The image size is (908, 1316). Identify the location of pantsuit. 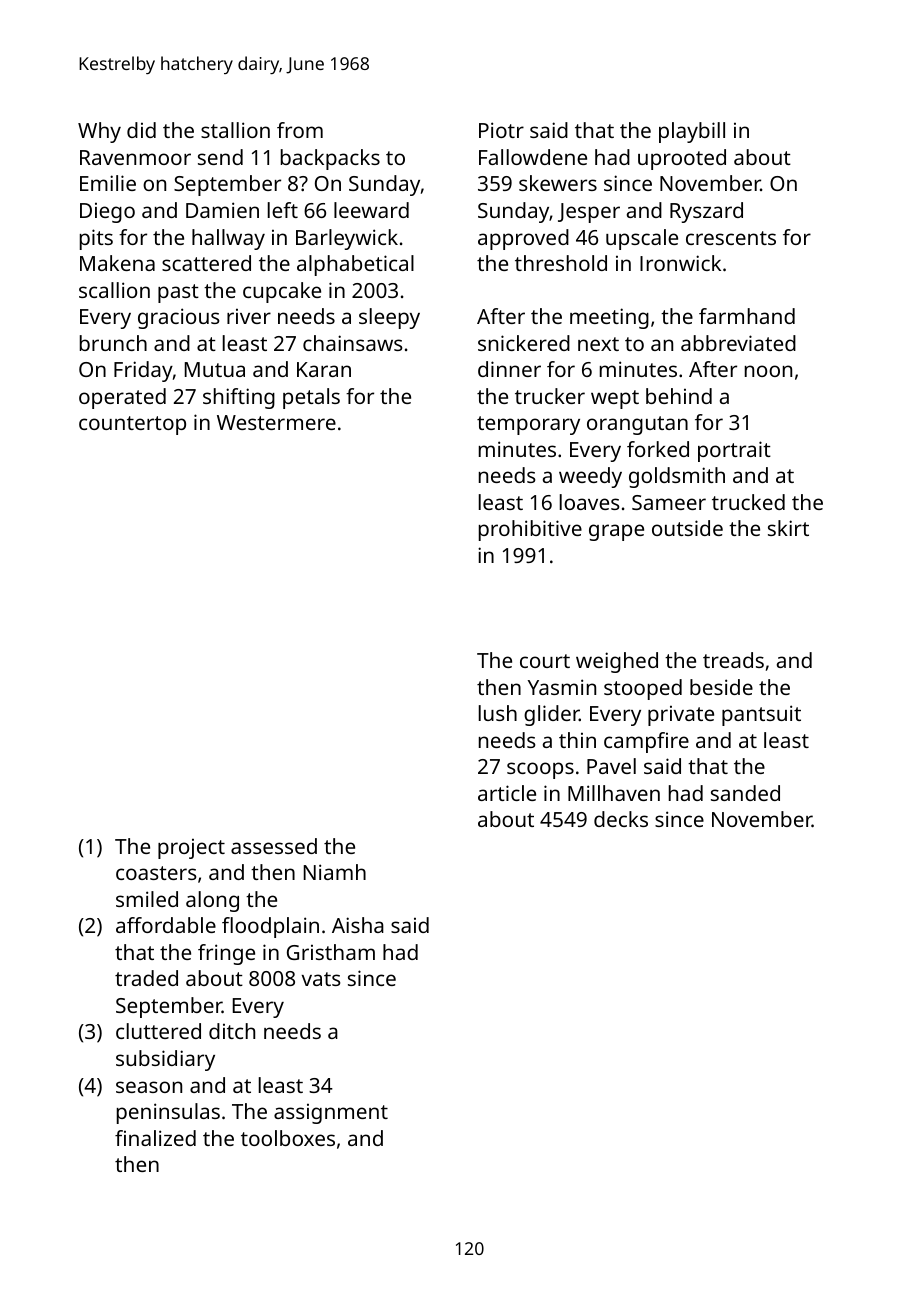
(761, 715).
